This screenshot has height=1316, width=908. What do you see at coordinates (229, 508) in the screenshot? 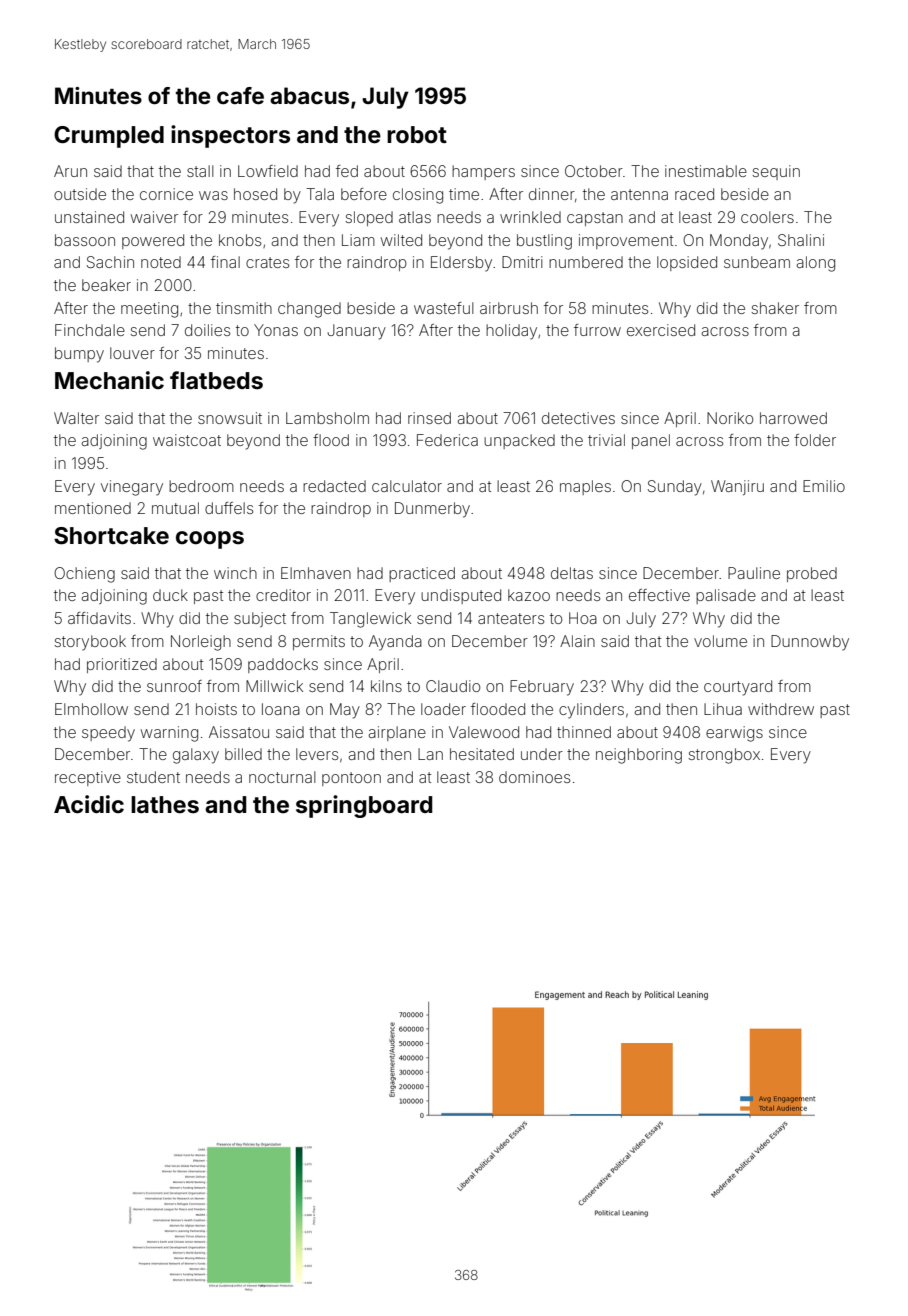
I see `duffels` at bounding box center [229, 508].
